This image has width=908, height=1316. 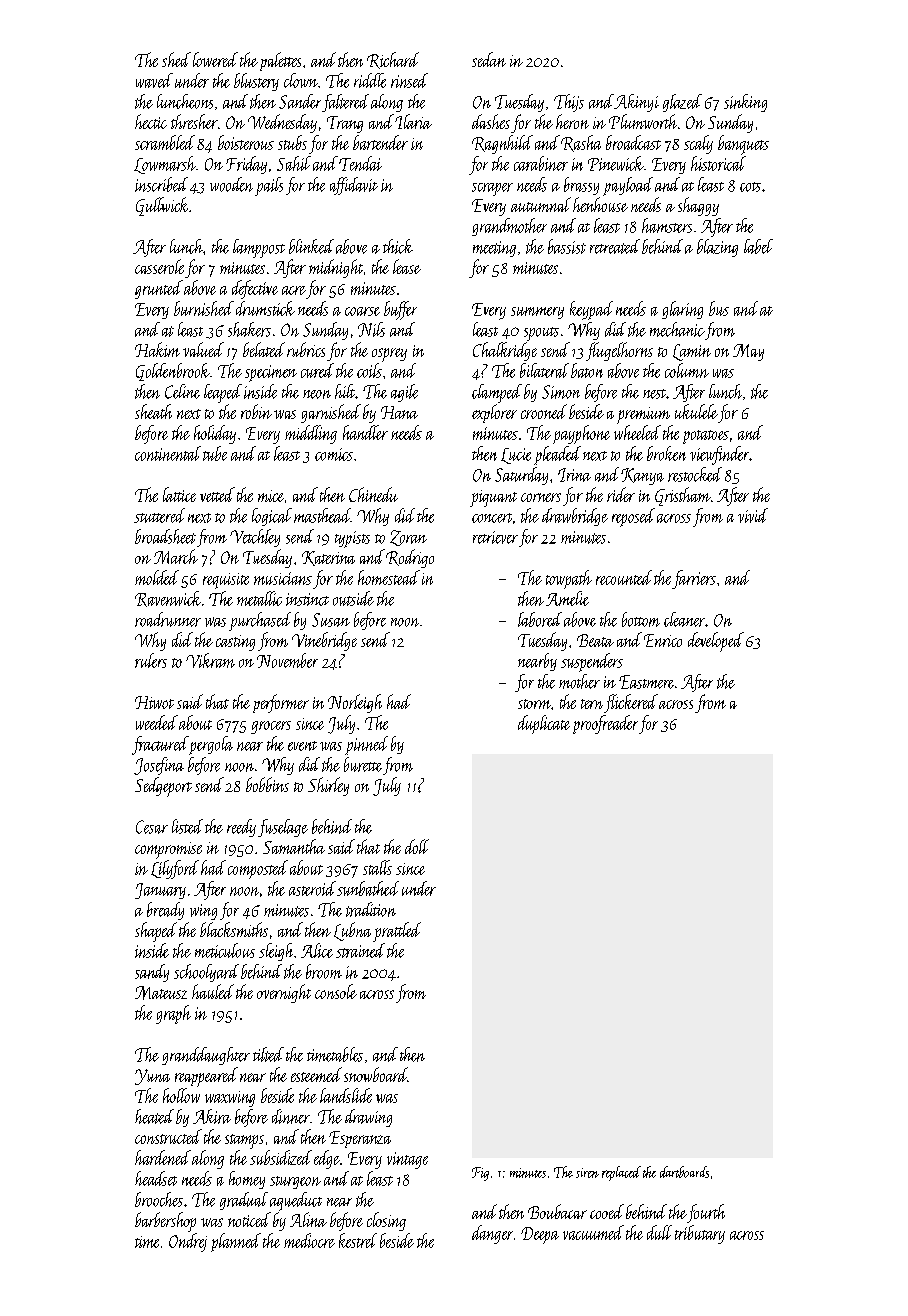 I want to click on Enrico, so click(x=663, y=640).
